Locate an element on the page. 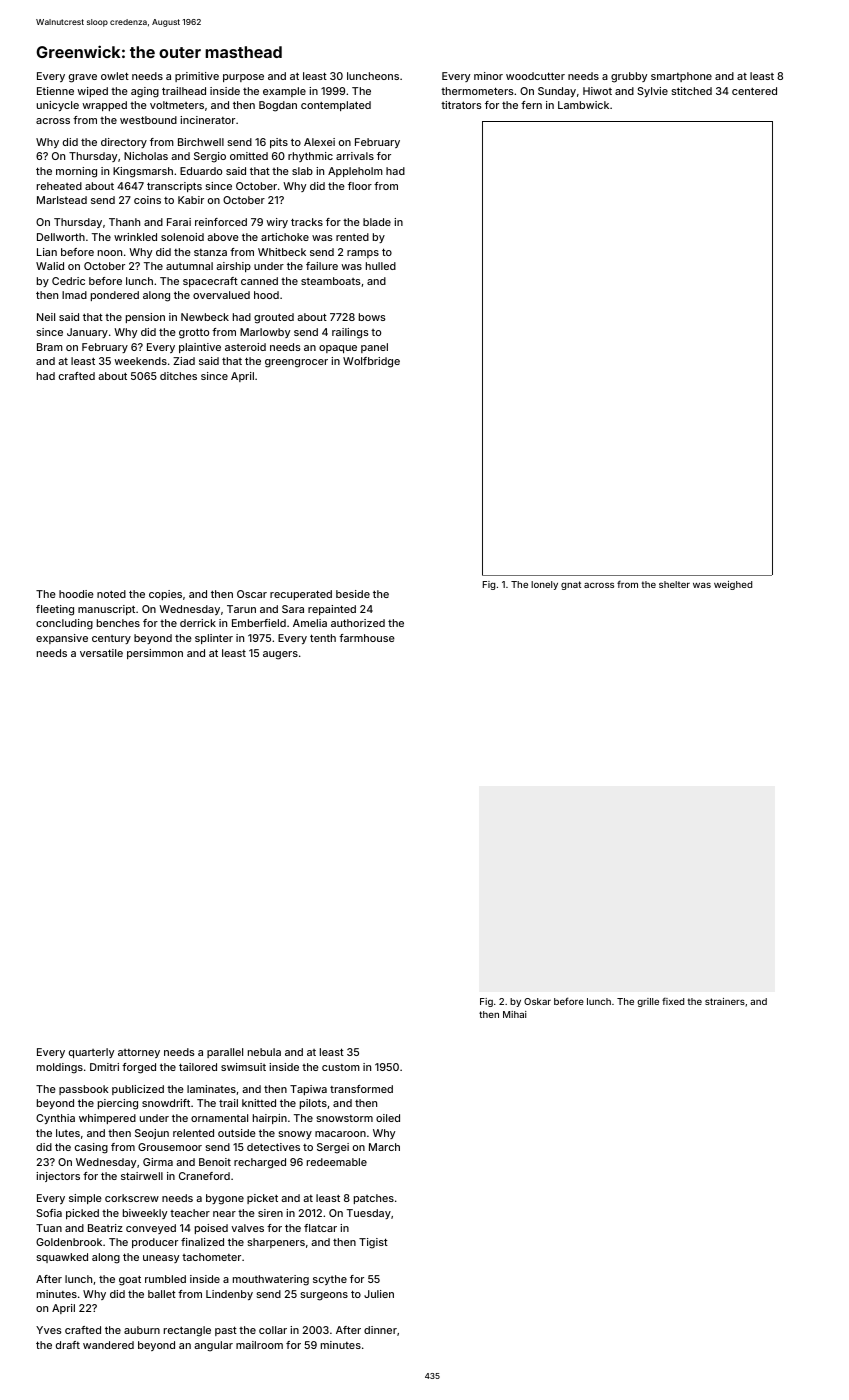  transformed is located at coordinates (361, 1089).
